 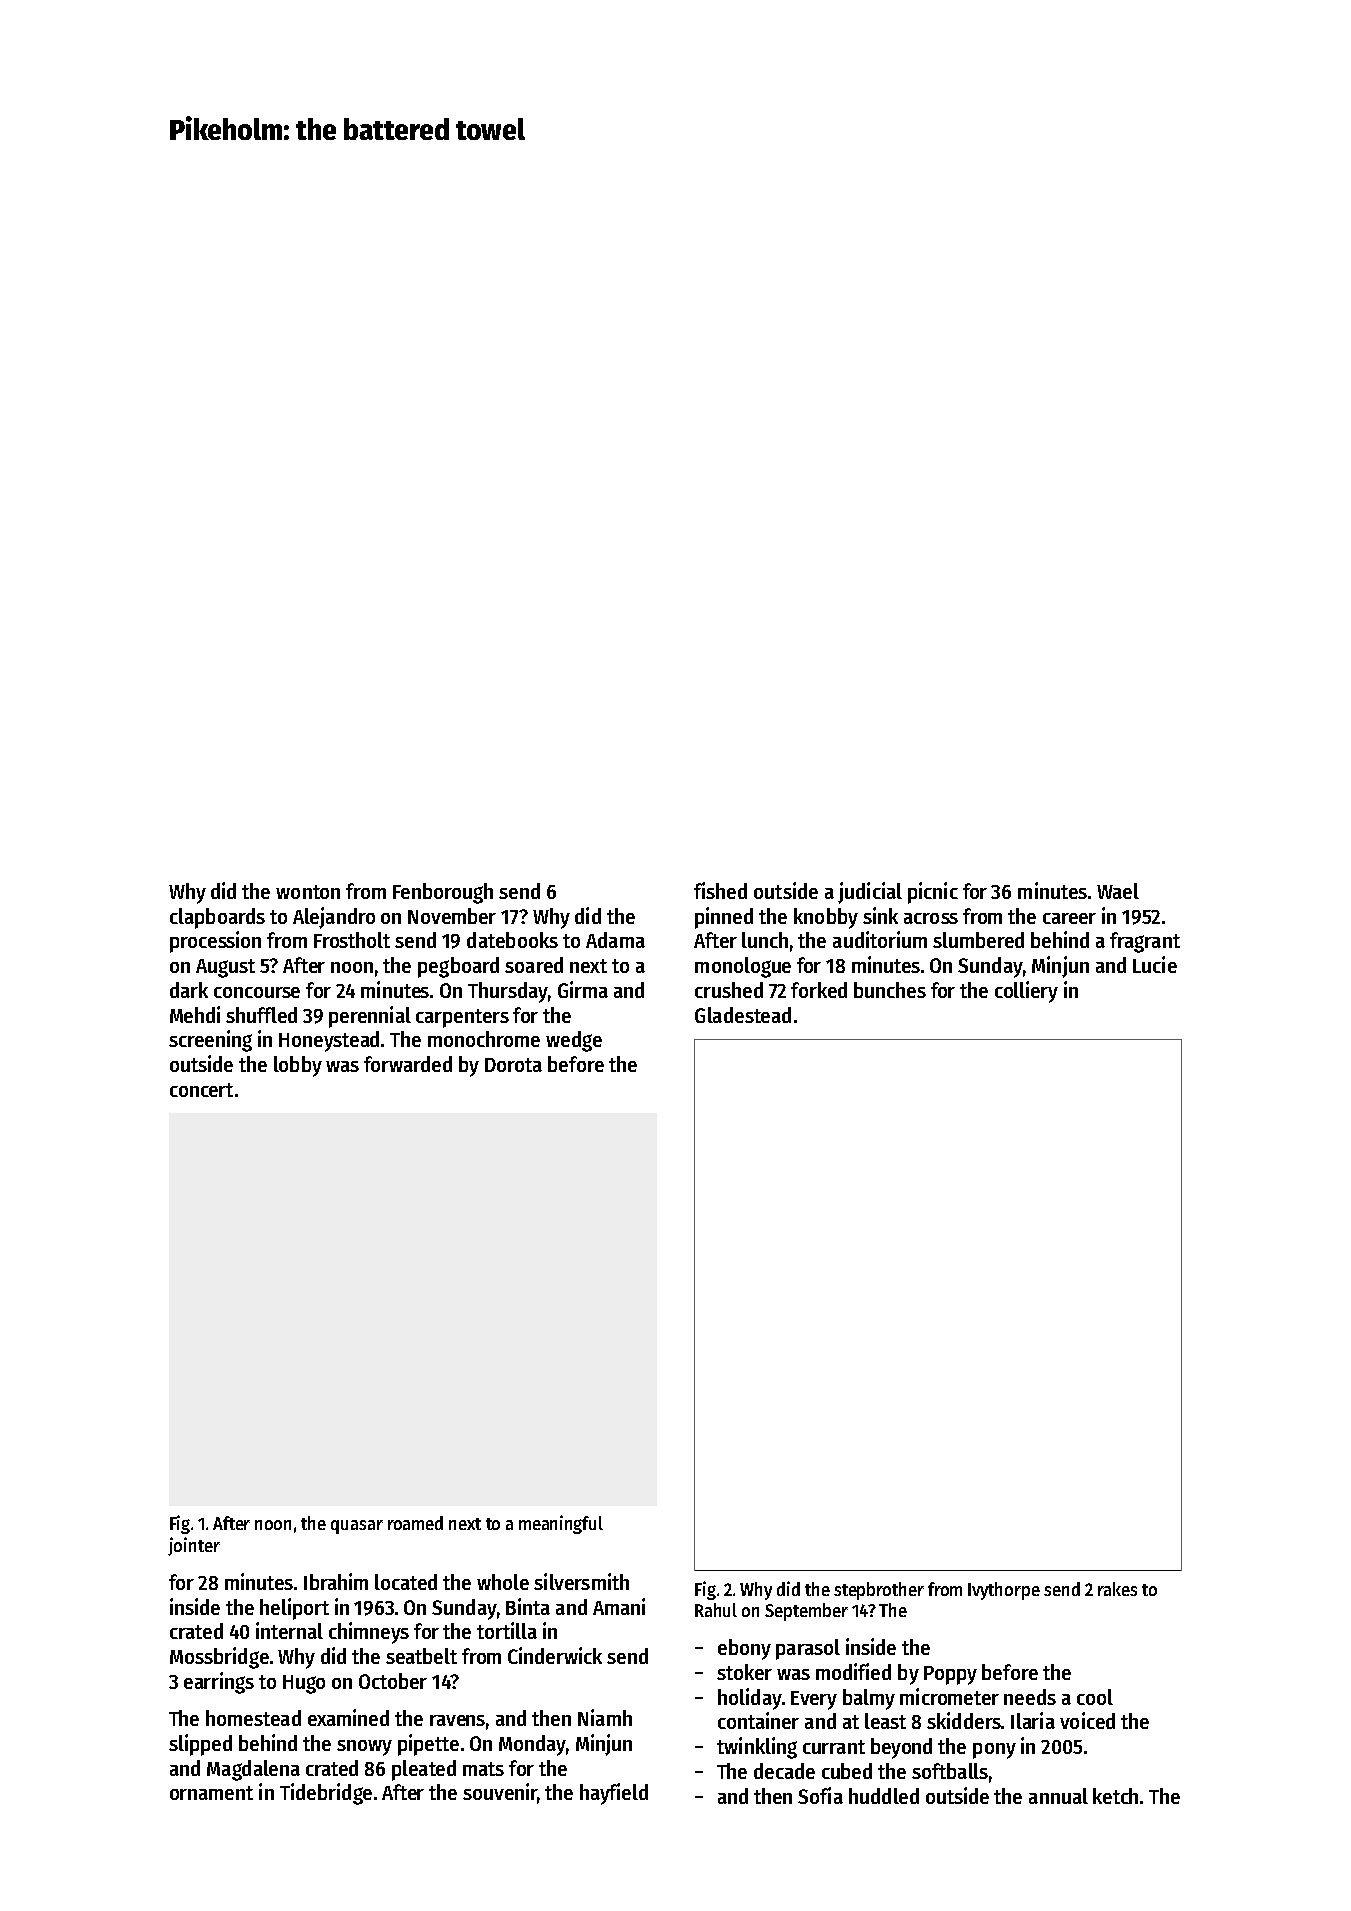 What do you see at coordinates (336, 1581) in the screenshot?
I see `Ibrahim` at bounding box center [336, 1581].
